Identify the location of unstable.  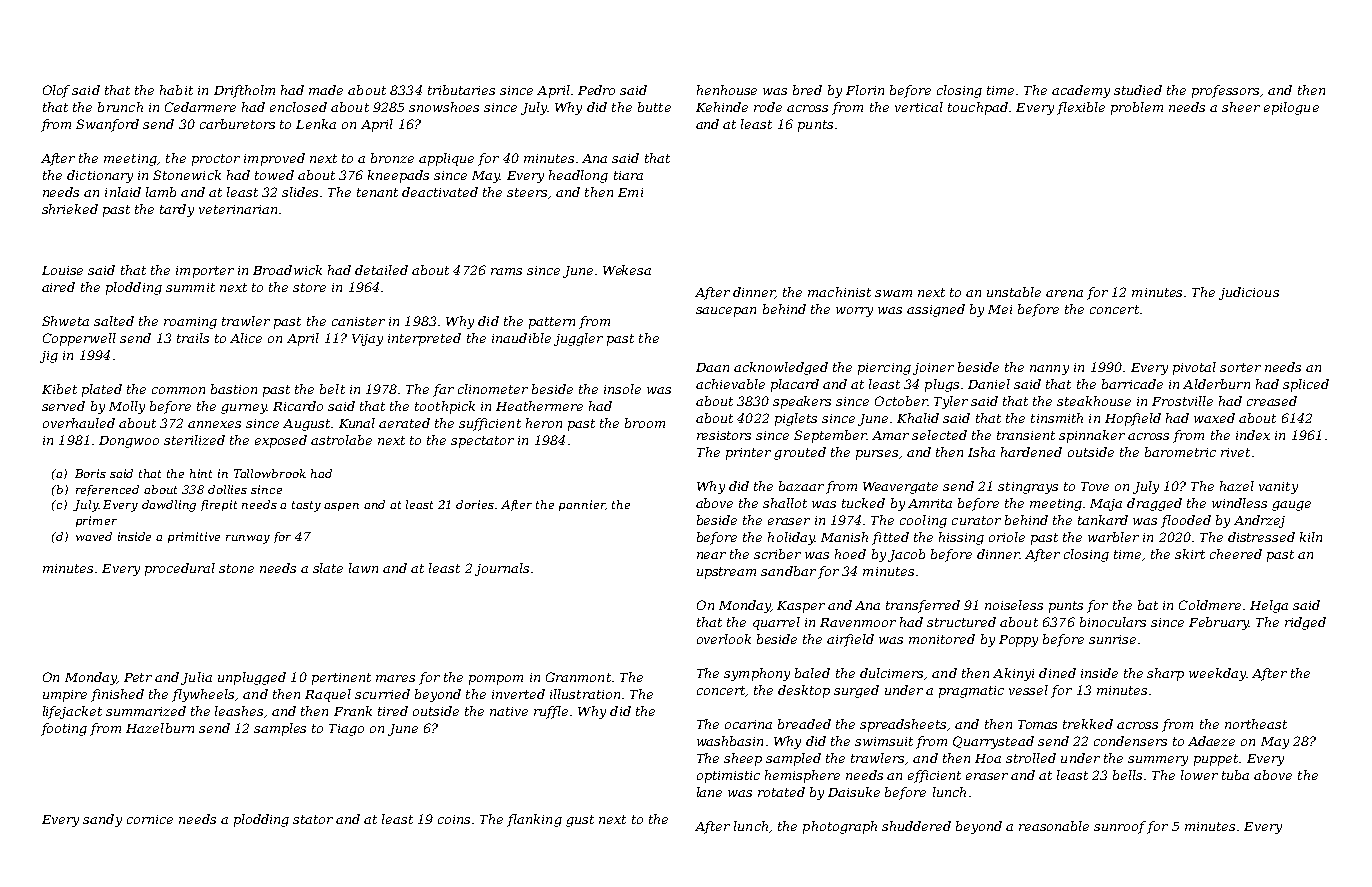
(1014, 292).
